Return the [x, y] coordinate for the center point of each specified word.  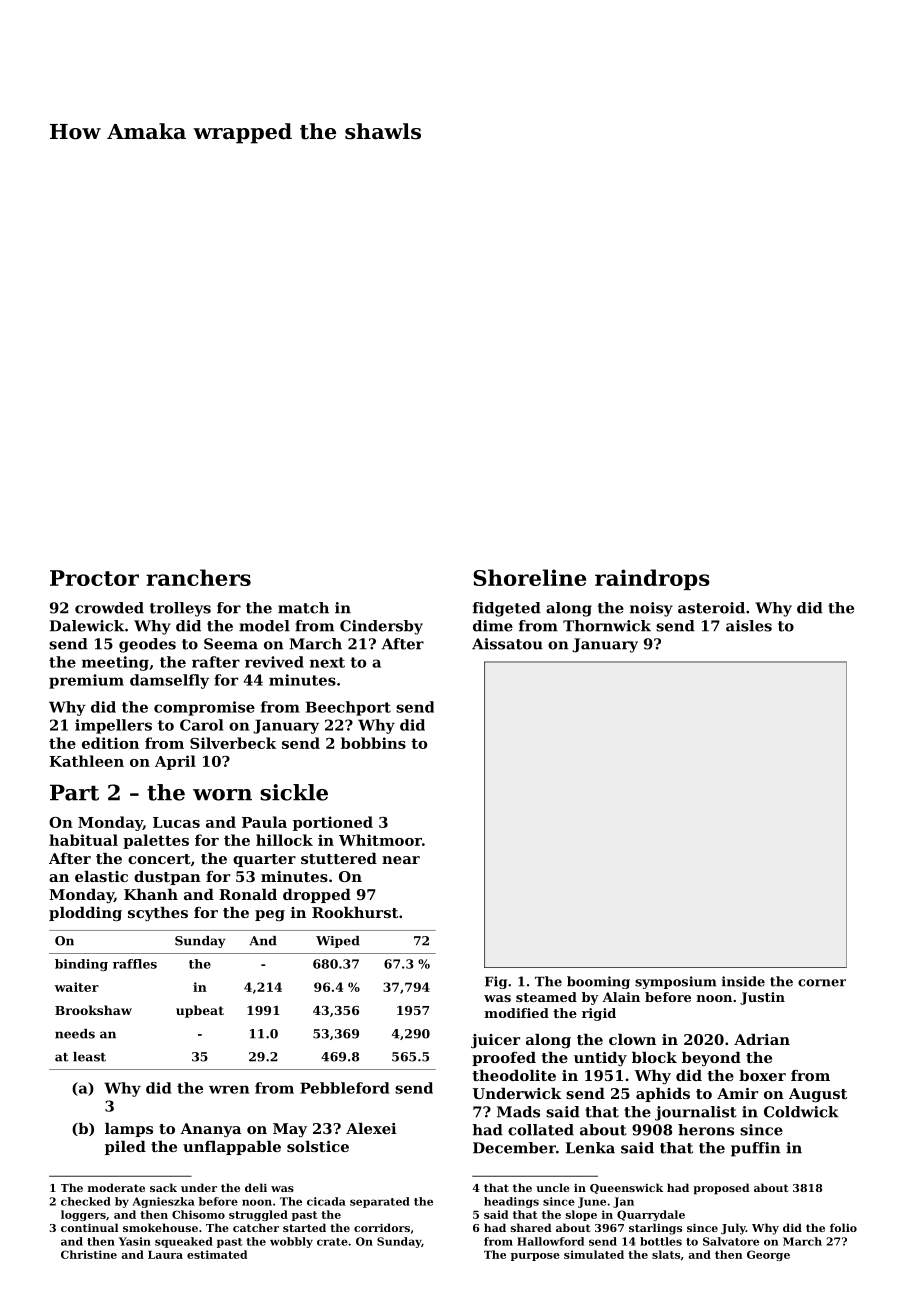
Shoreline [529, 577]
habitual [83, 840]
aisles [749, 626]
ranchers [198, 577]
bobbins [373, 743]
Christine [89, 1254]
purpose [535, 1257]
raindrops [652, 579]
